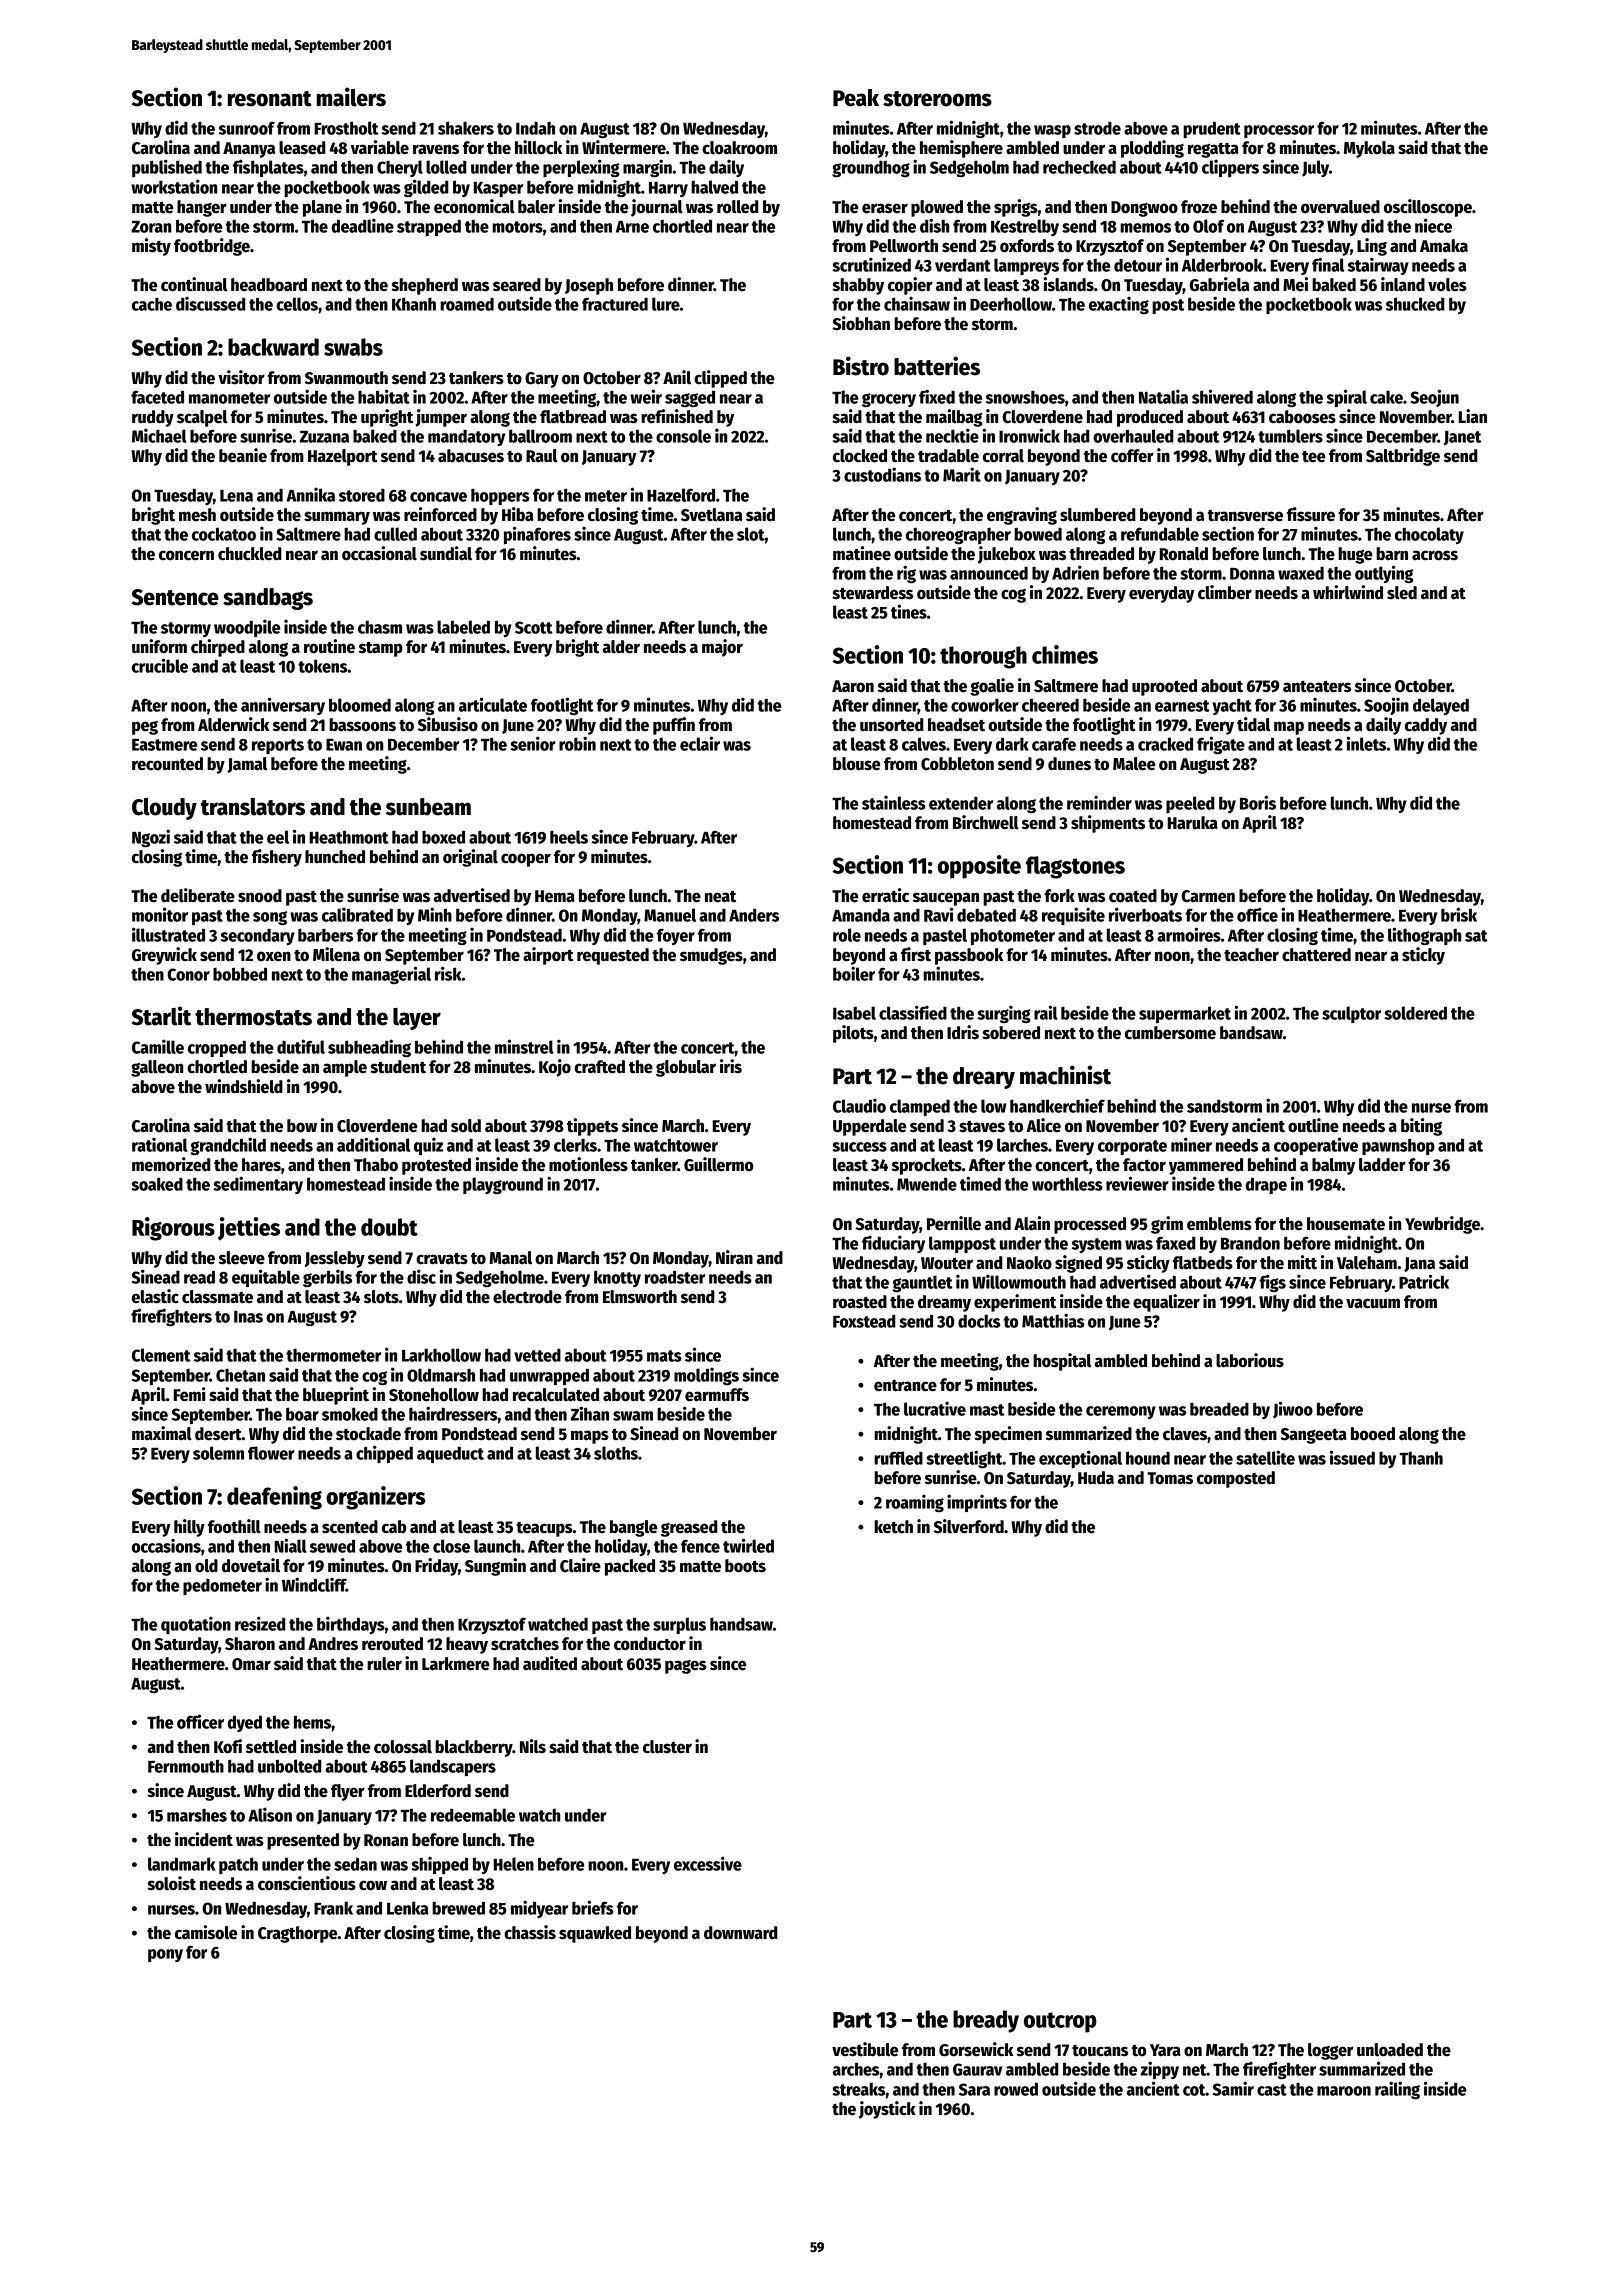  I want to click on Idris, so click(963, 1032).
